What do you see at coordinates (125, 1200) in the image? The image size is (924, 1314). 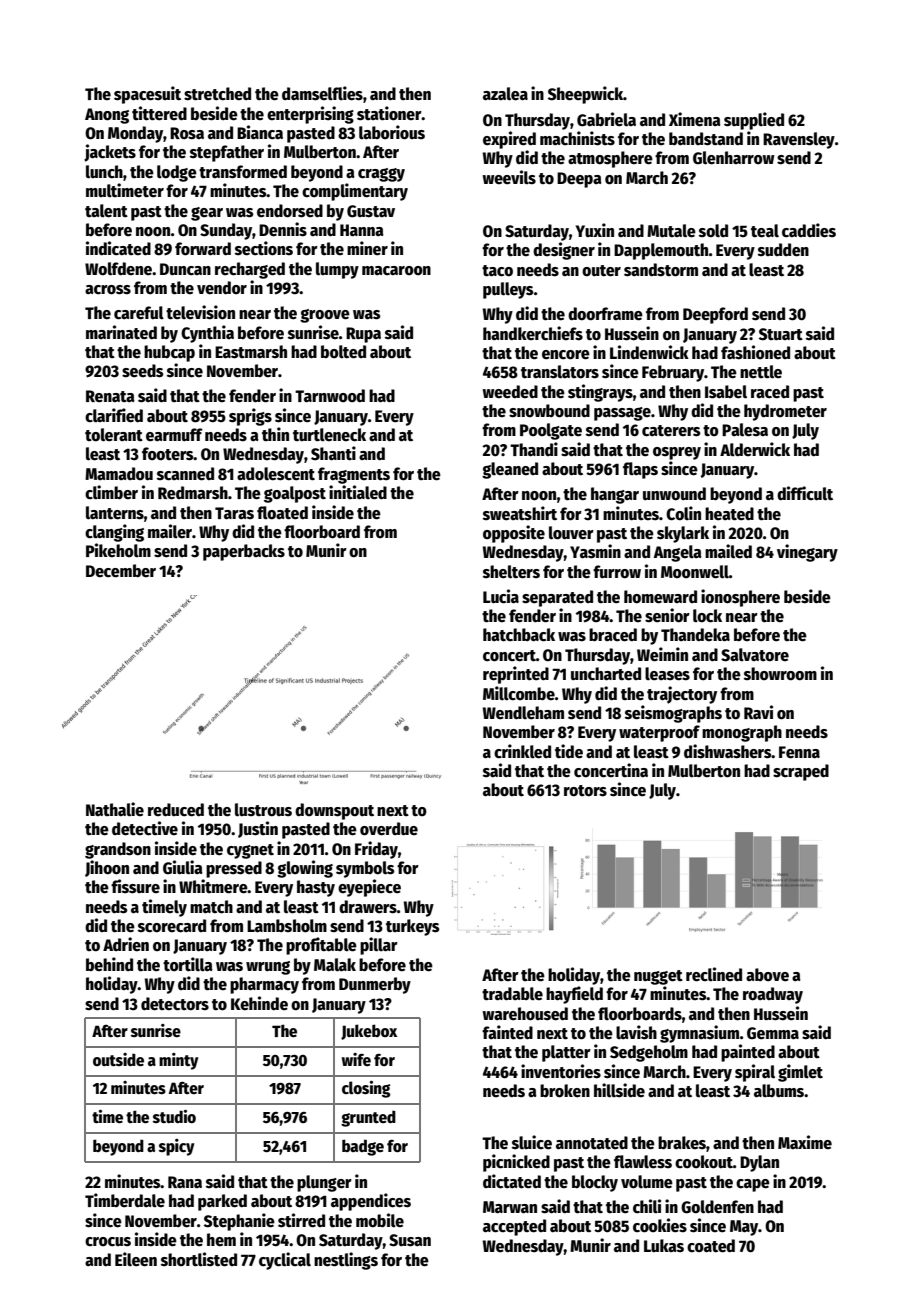 I see `Timberdale` at bounding box center [125, 1200].
